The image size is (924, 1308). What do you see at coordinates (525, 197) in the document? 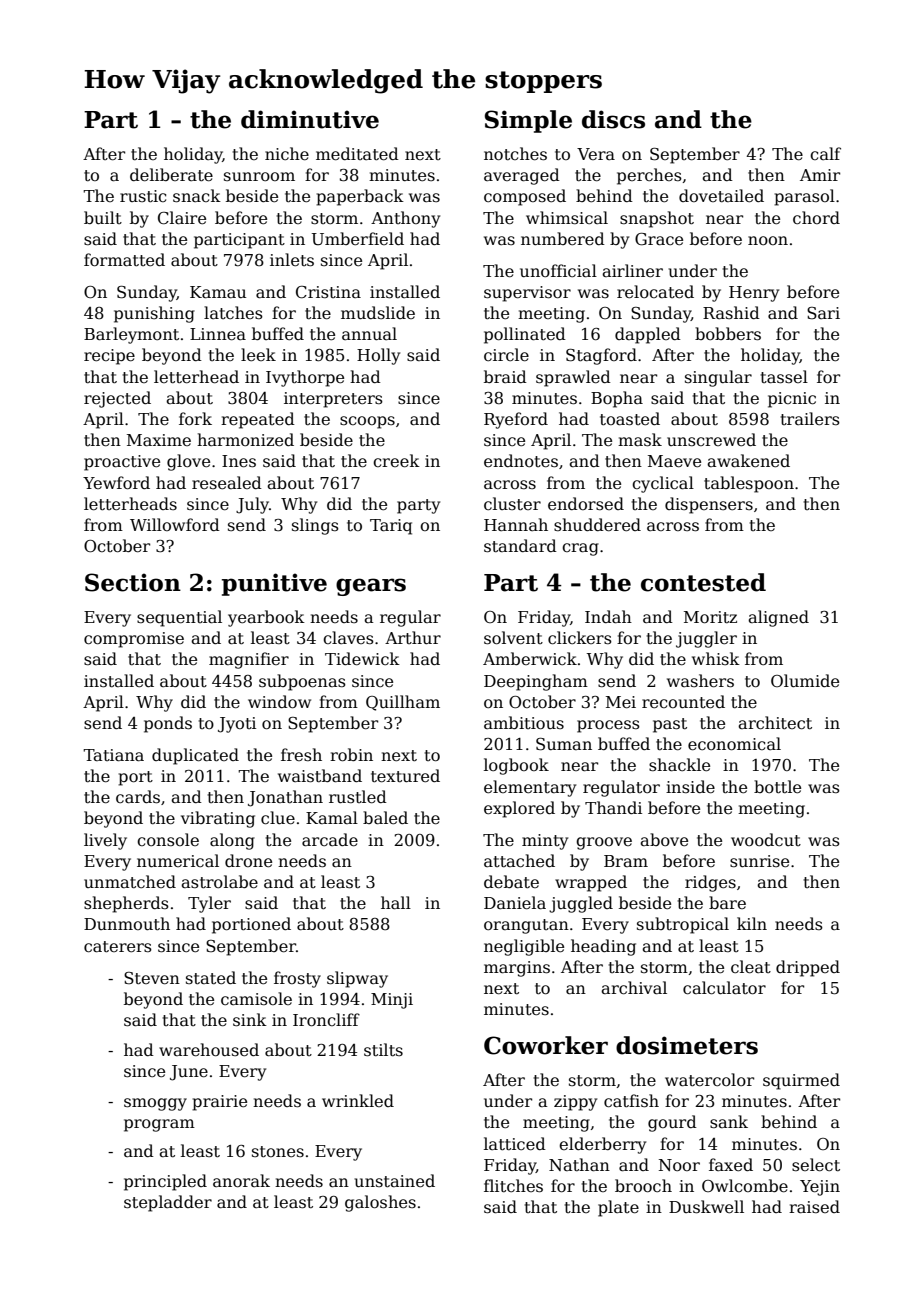
I see `composed` at bounding box center [525, 197].
